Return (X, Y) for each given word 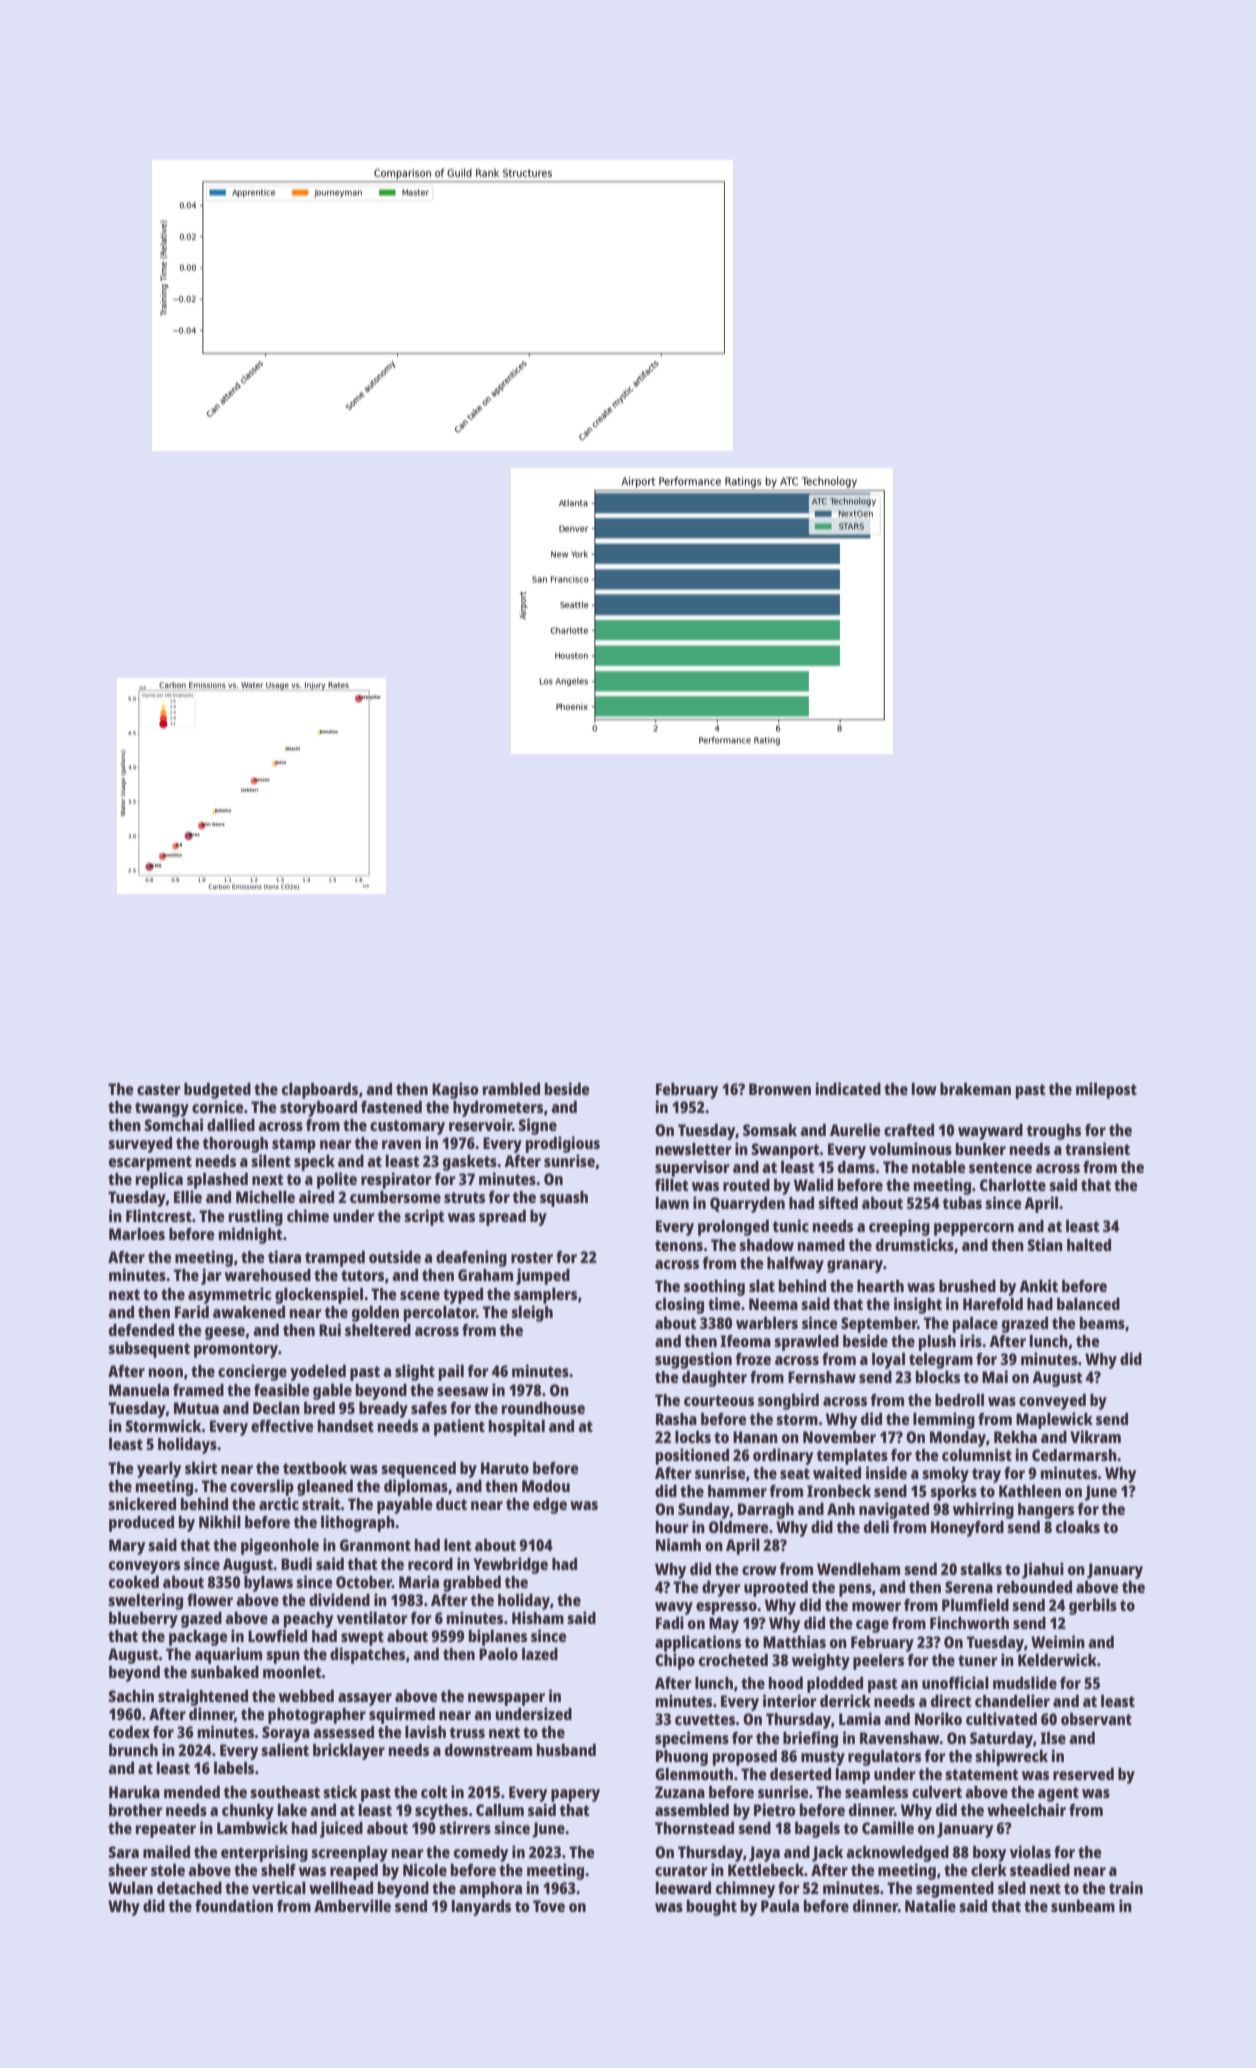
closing (679, 1305)
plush (937, 1343)
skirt (201, 1467)
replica (159, 1180)
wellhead (341, 1888)
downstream (488, 1750)
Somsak (770, 1130)
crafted (909, 1130)
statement (981, 1774)
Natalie (930, 1905)
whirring (983, 1510)
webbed (306, 1696)
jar (211, 1276)
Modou (546, 1486)
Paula (780, 1906)
